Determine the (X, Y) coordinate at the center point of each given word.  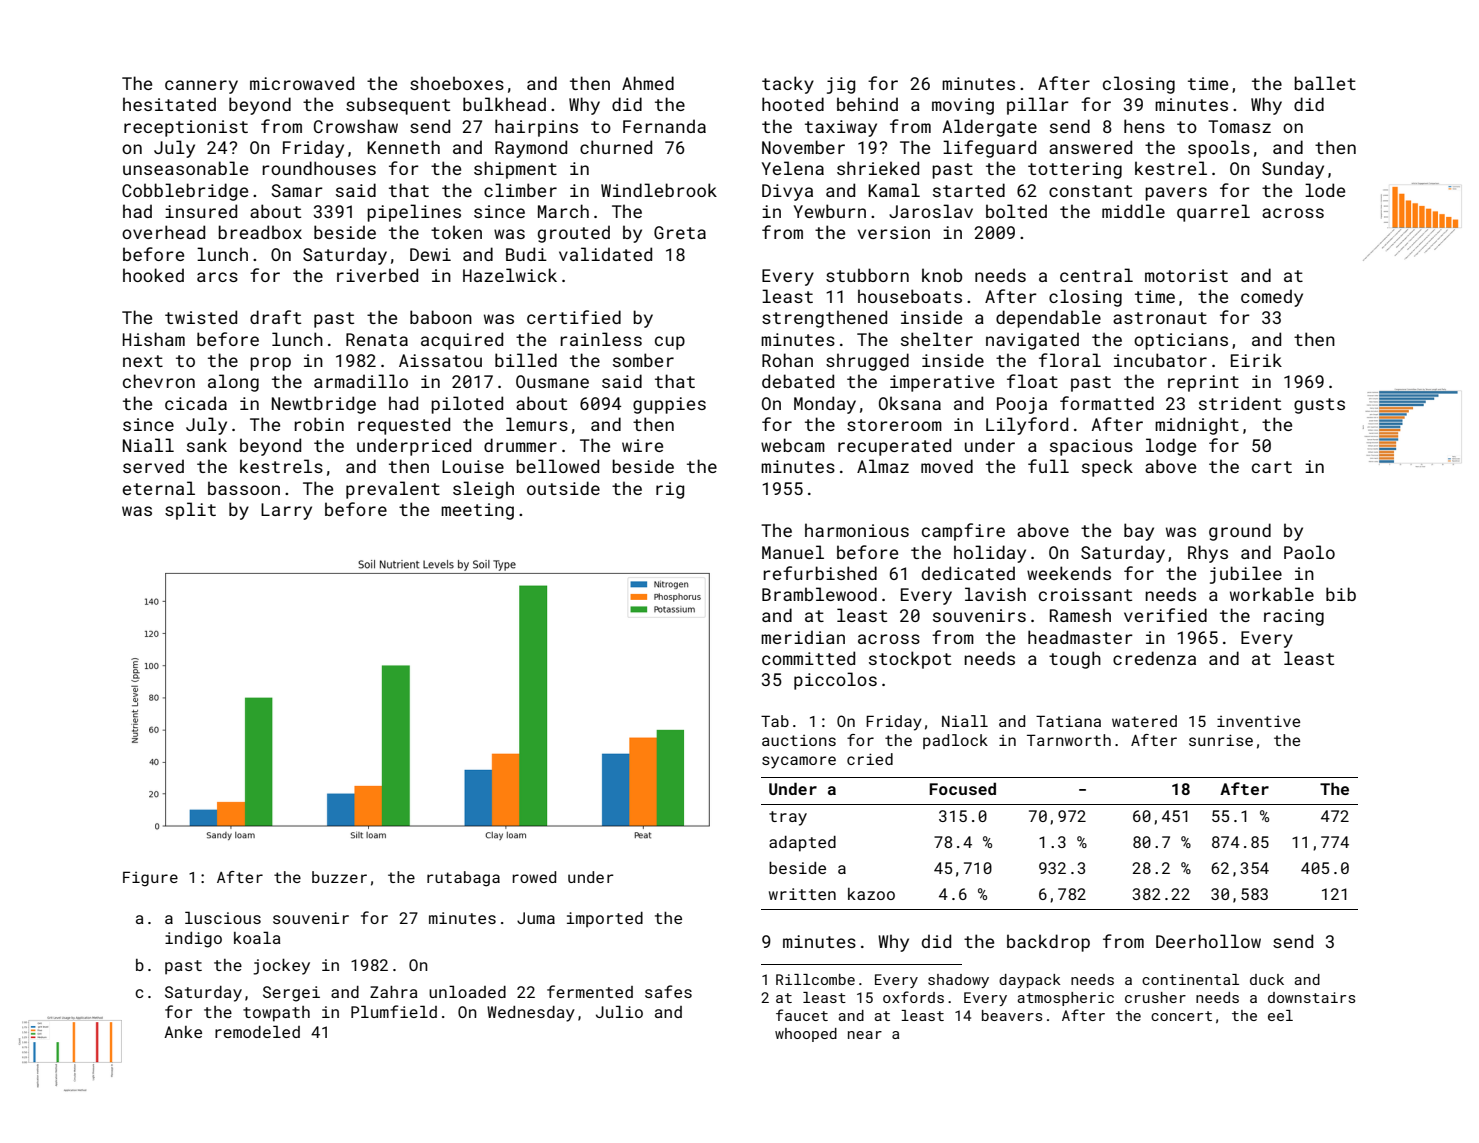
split (190, 511)
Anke (183, 1032)
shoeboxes (457, 83)
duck (1267, 979)
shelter (937, 339)
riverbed (377, 275)
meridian (803, 637)
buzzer (339, 877)
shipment (515, 170)
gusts (1319, 406)
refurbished (820, 573)
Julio (619, 1011)
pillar (1038, 106)
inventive (1258, 721)
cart (1272, 467)
